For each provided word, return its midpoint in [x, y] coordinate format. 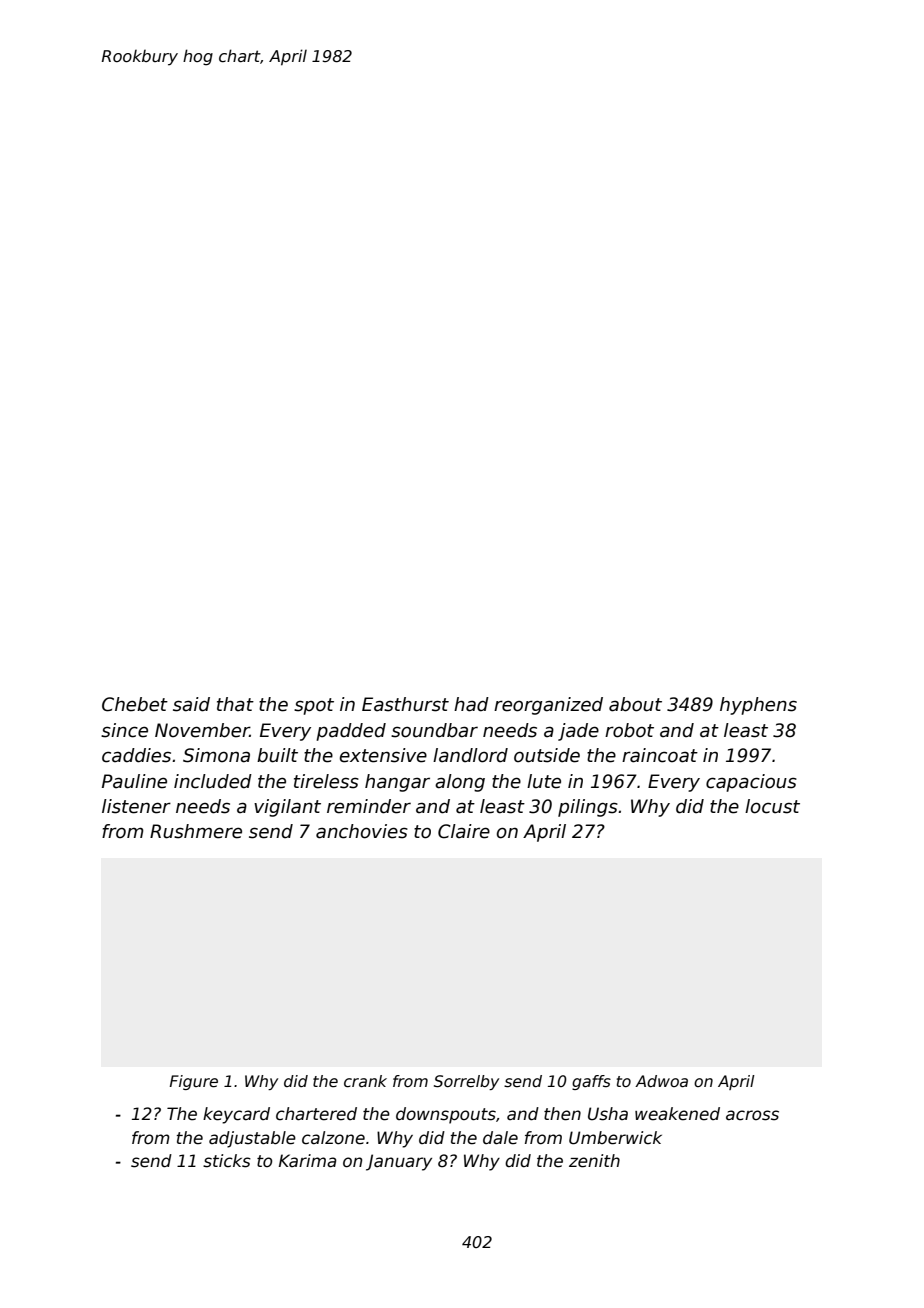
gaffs [591, 1082]
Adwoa [661, 1081]
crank [365, 1081]
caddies [136, 755]
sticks [227, 1161]
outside [547, 755]
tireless [326, 781]
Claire [464, 831]
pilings [588, 808]
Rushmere [196, 831]
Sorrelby [466, 1082]
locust [772, 806]
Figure [194, 1082]
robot [629, 730]
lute [544, 781]
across [752, 1115]
